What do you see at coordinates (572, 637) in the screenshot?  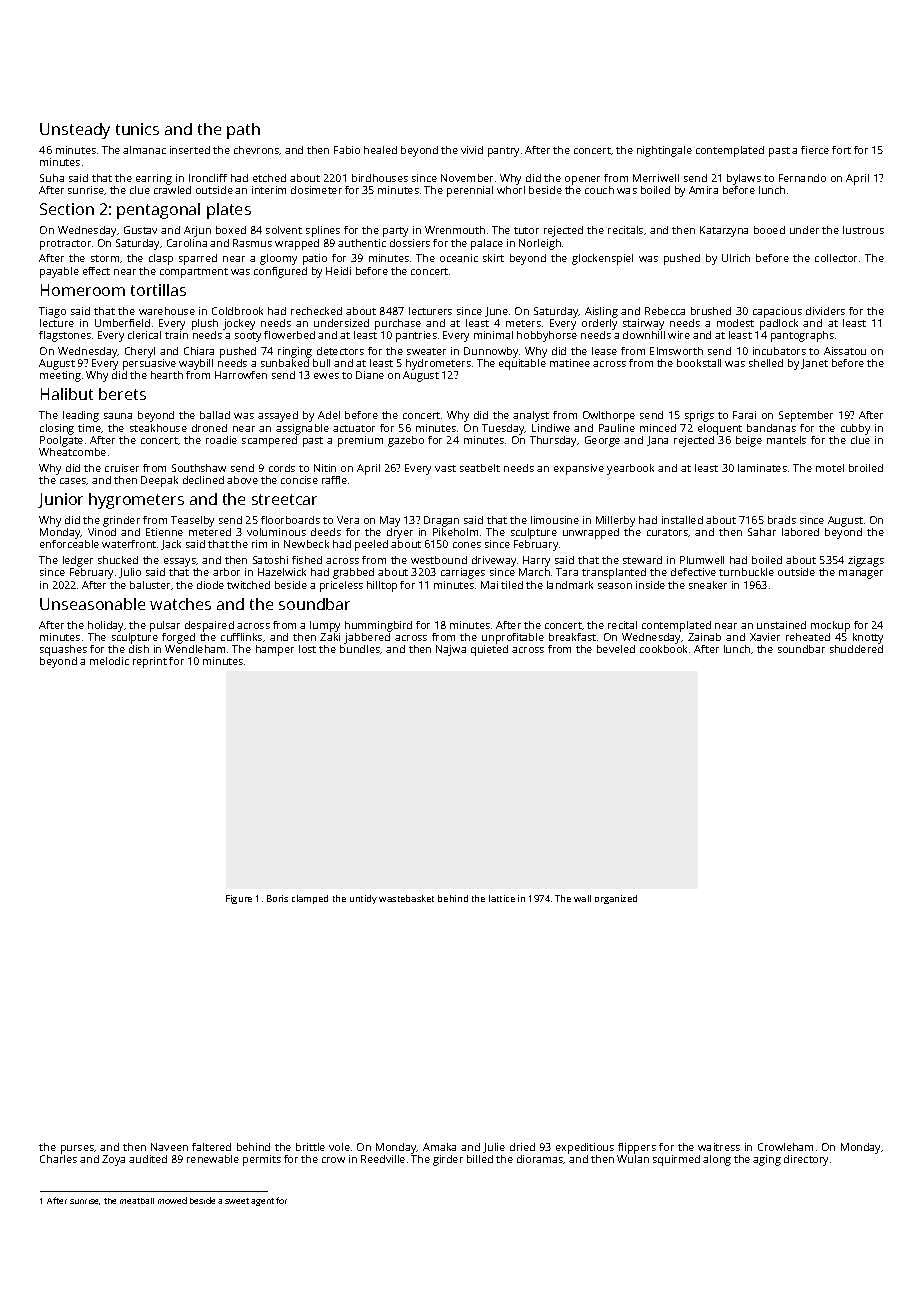 I see `breakfast` at bounding box center [572, 637].
